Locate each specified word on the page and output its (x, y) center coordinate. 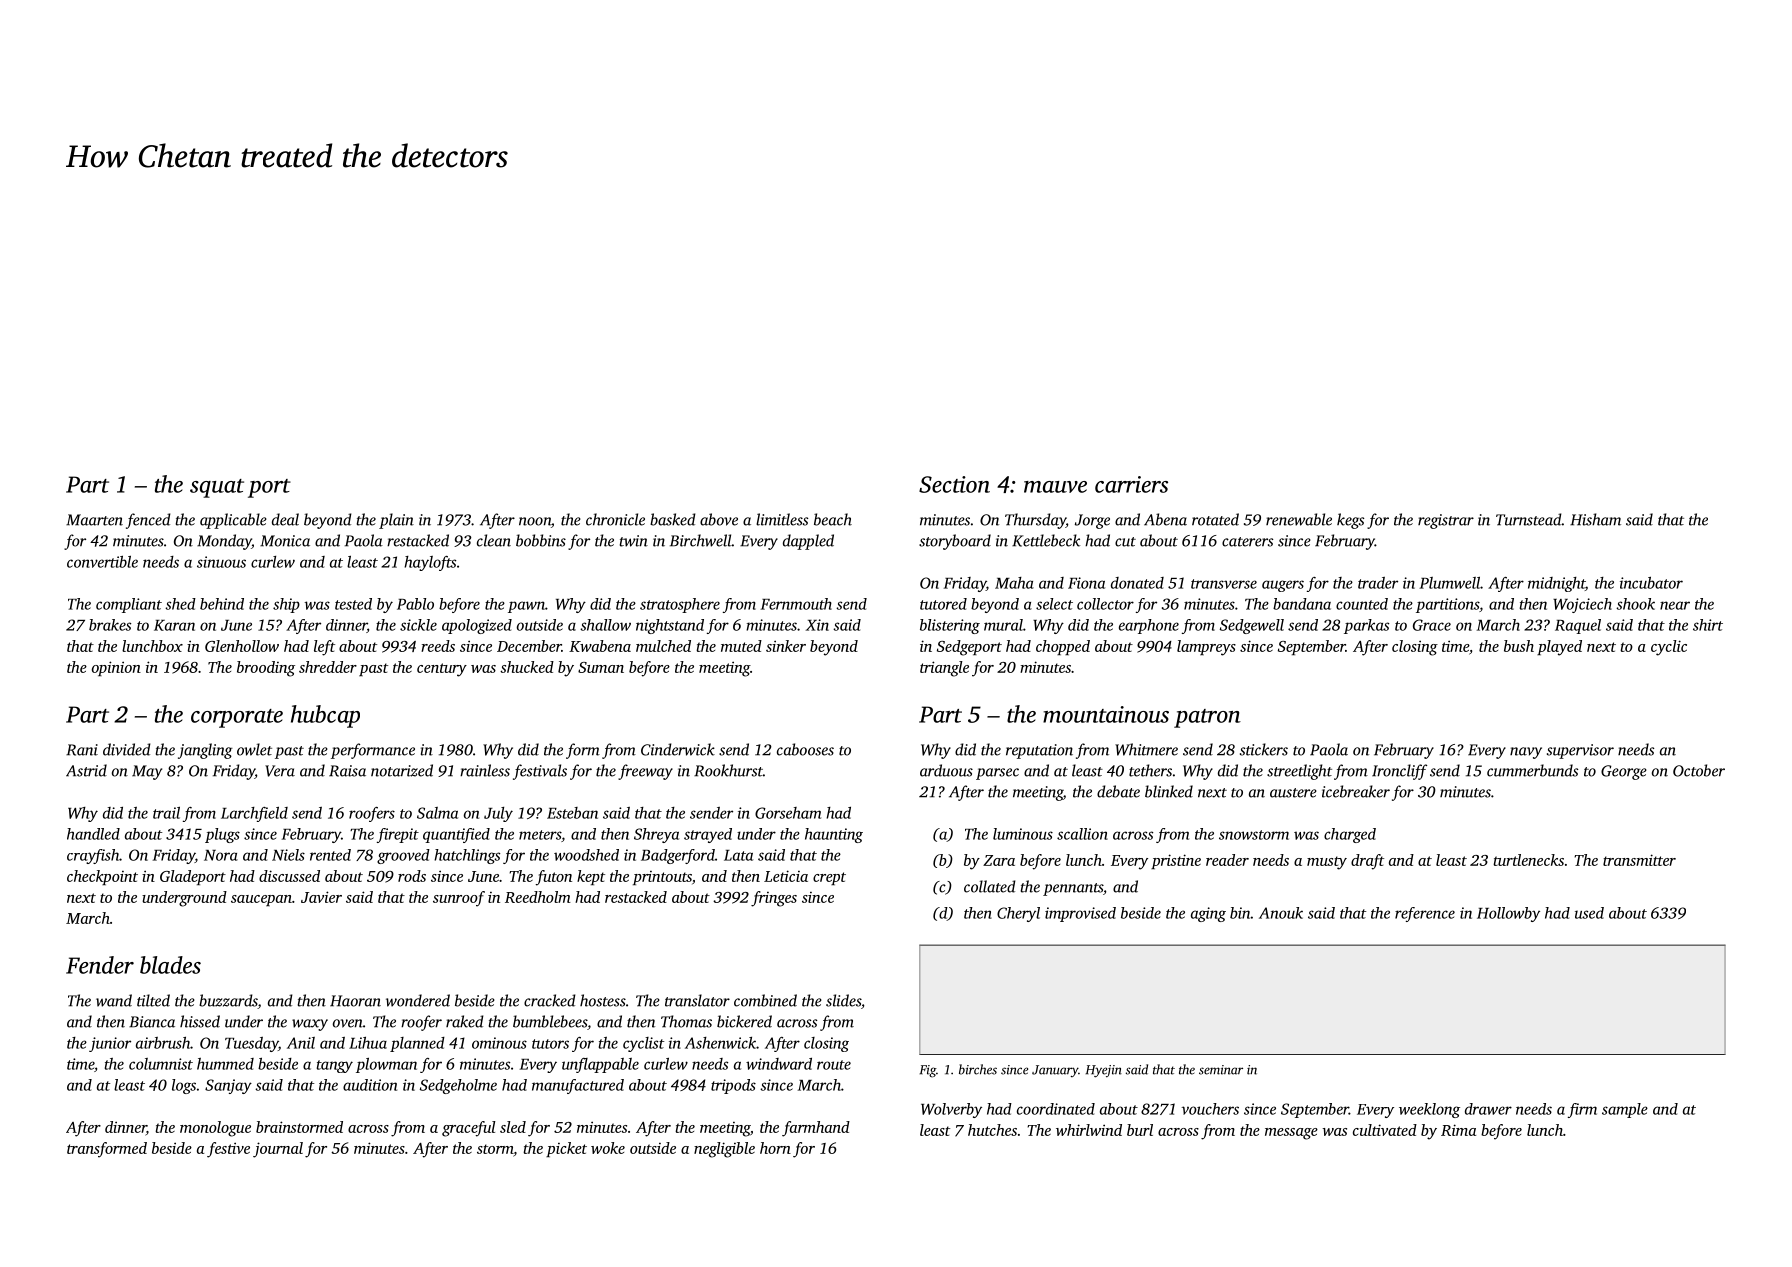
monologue (215, 1129)
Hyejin (1104, 1071)
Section (954, 484)
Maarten (94, 520)
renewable (1299, 519)
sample (1625, 1110)
